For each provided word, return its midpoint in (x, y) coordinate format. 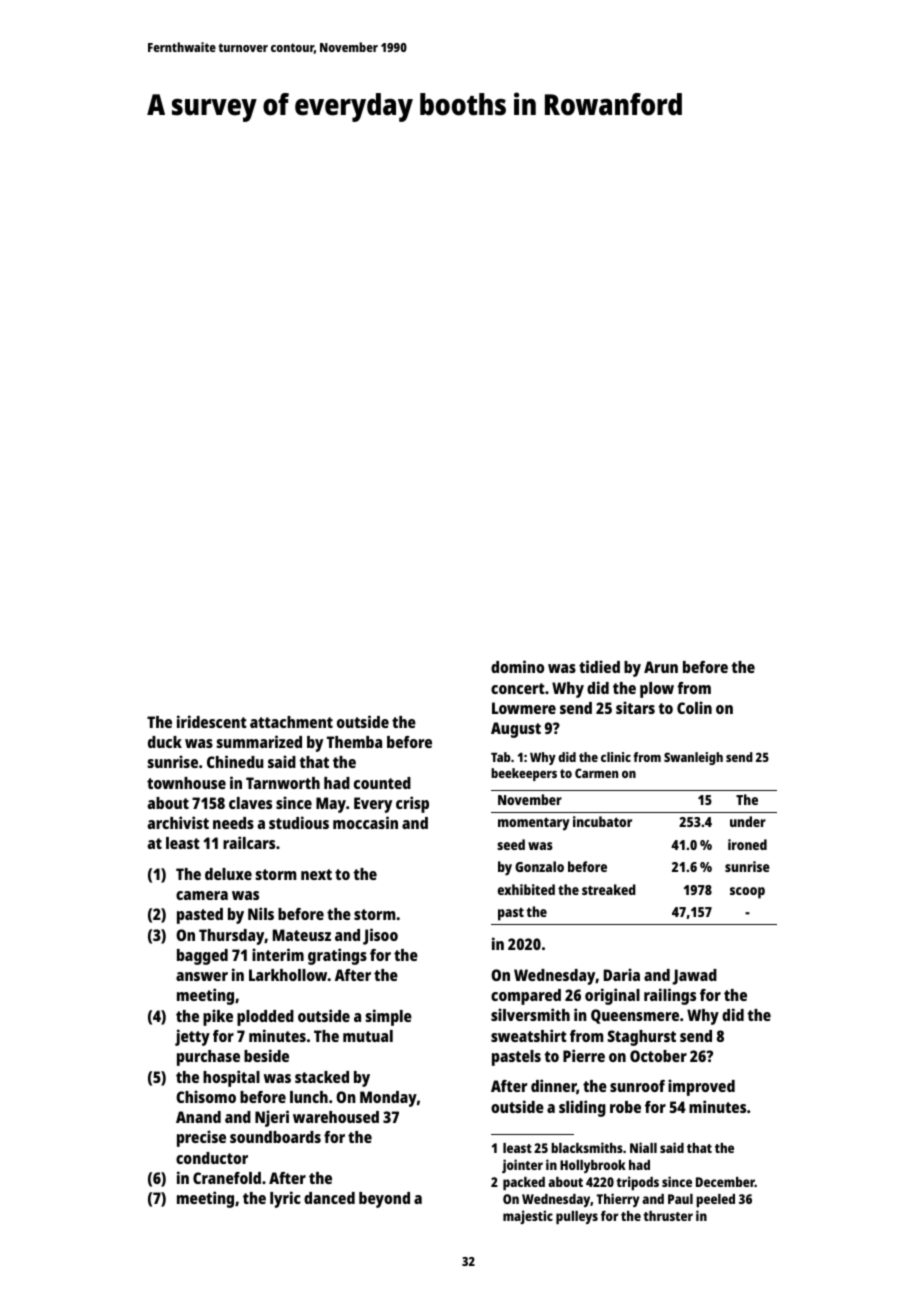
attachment (291, 722)
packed (524, 1183)
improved (701, 1087)
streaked (609, 889)
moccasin (365, 822)
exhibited (526, 889)
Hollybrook (593, 1166)
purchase (208, 1058)
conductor (212, 1158)
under (748, 821)
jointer (522, 1166)
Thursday (232, 937)
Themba (354, 742)
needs (233, 823)
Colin (694, 707)
